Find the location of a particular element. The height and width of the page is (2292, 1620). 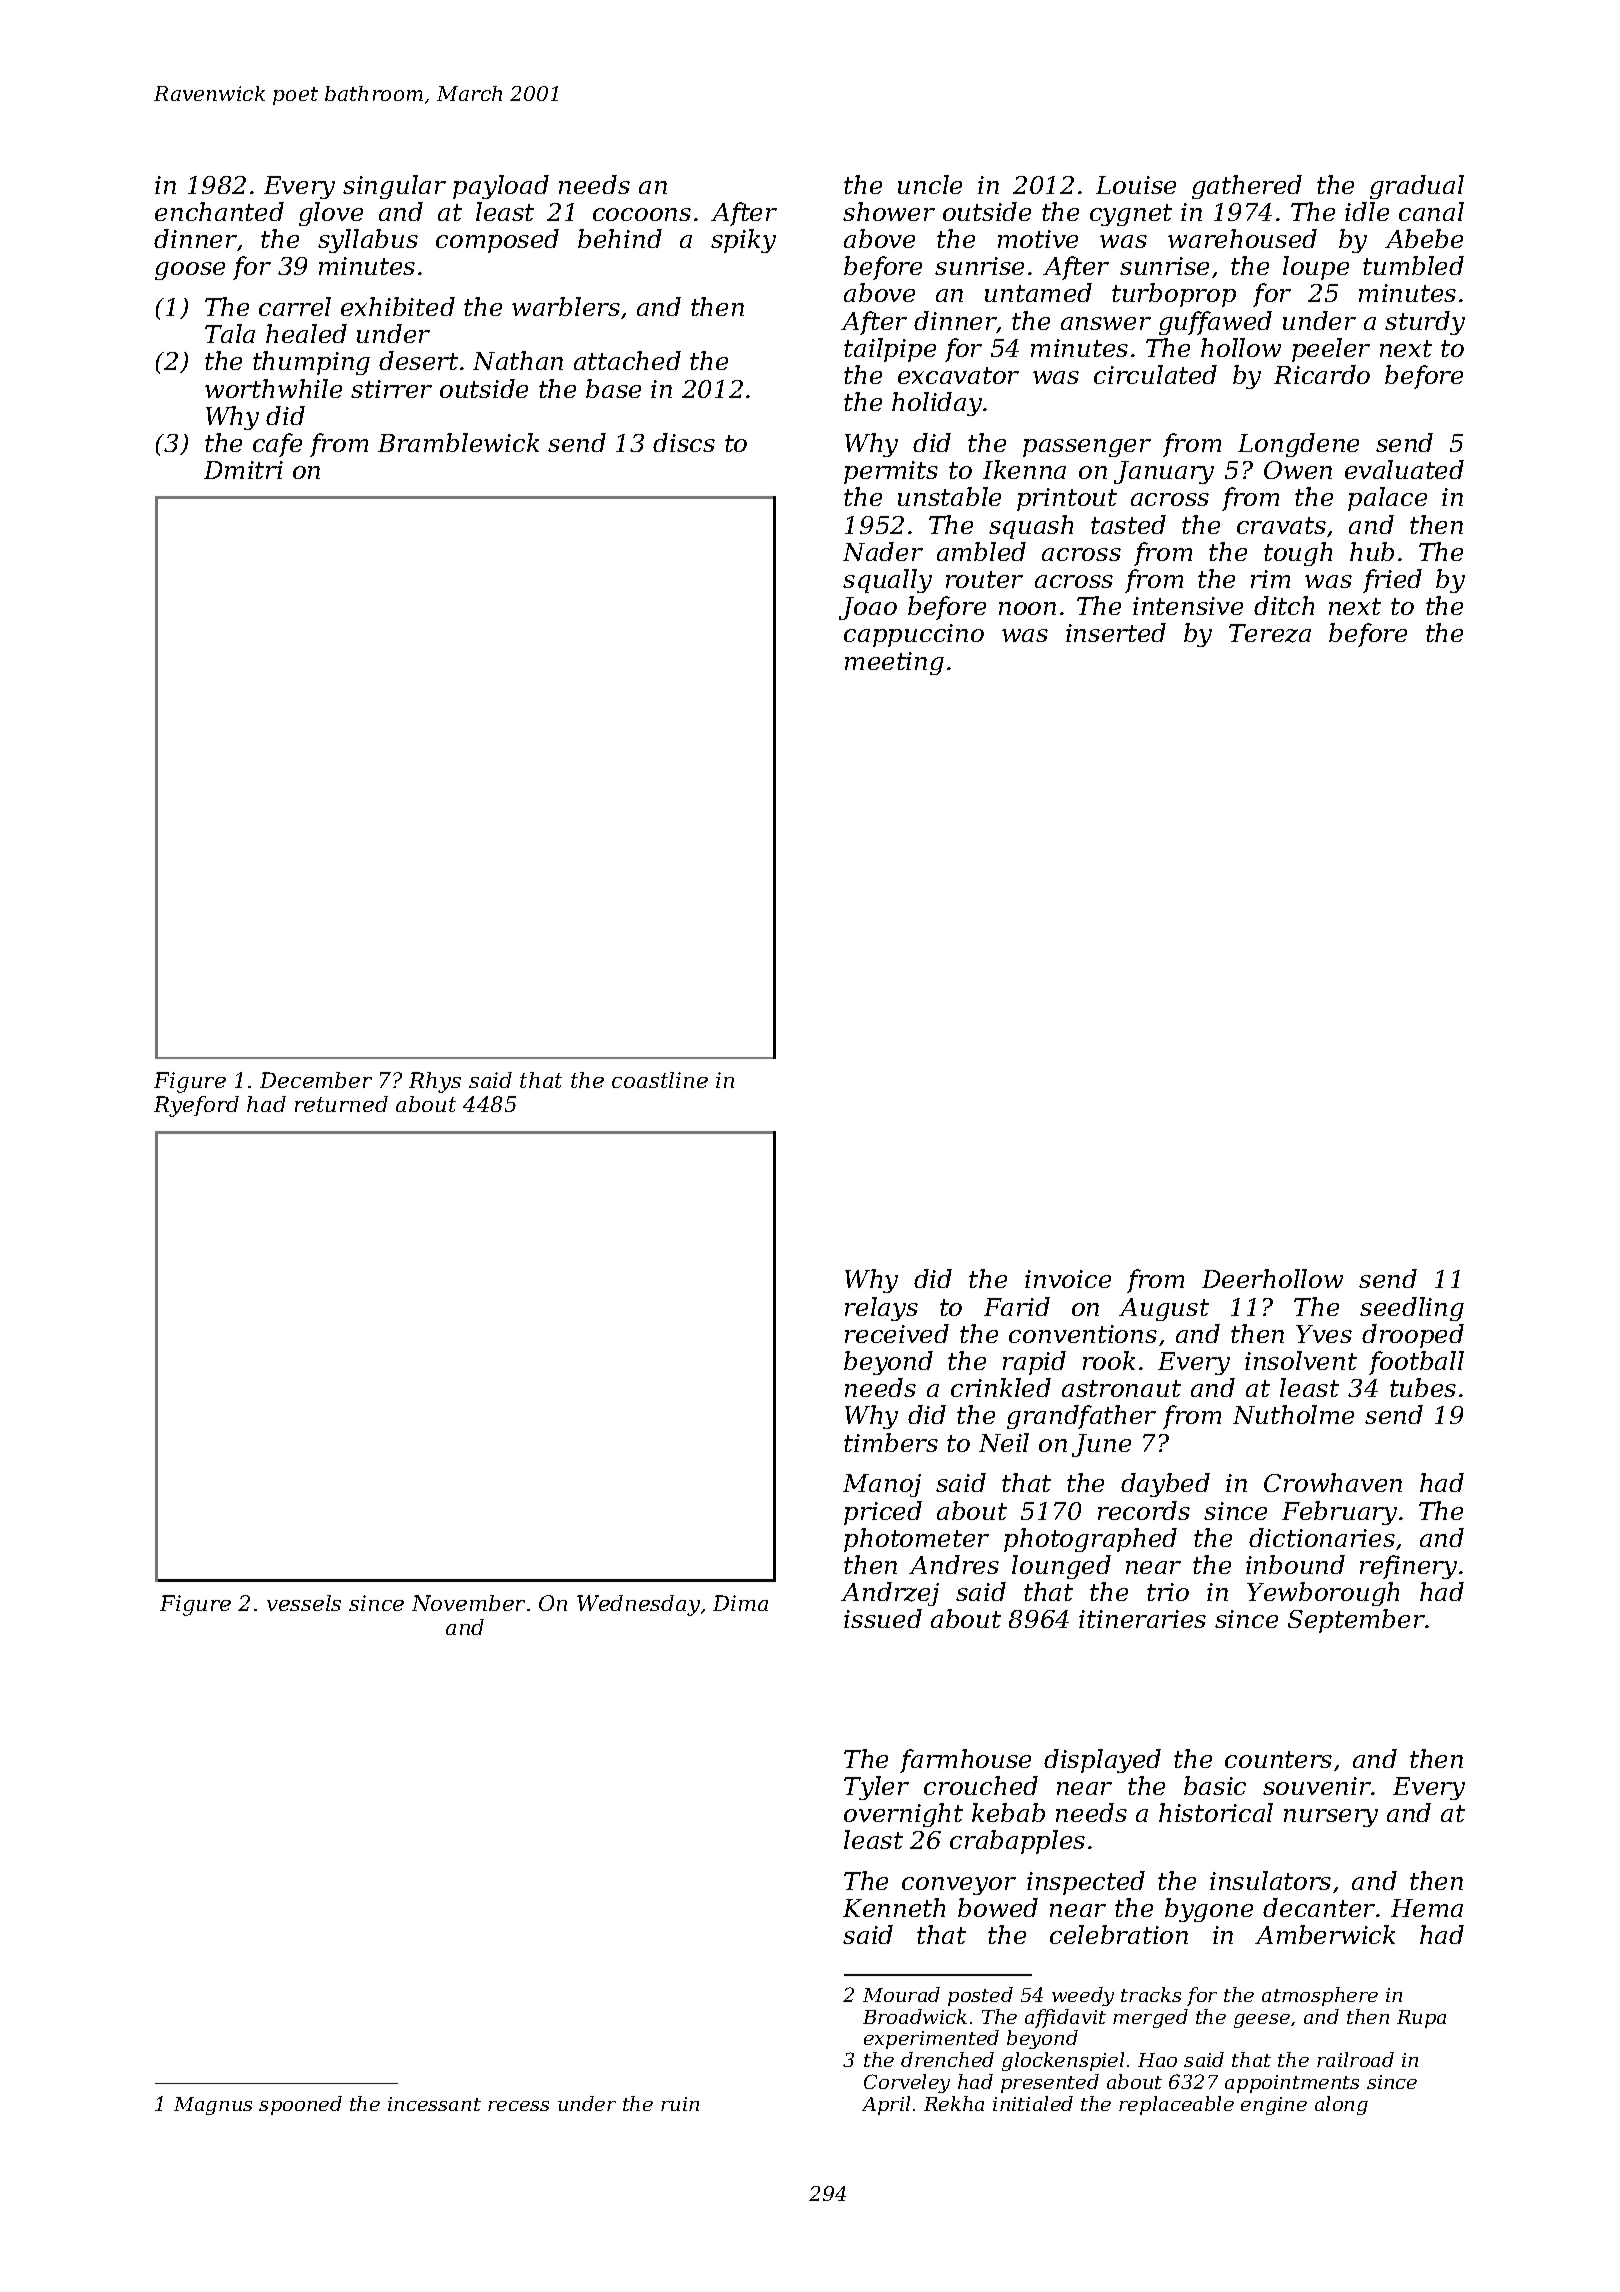

tailpipe is located at coordinates (890, 350).
